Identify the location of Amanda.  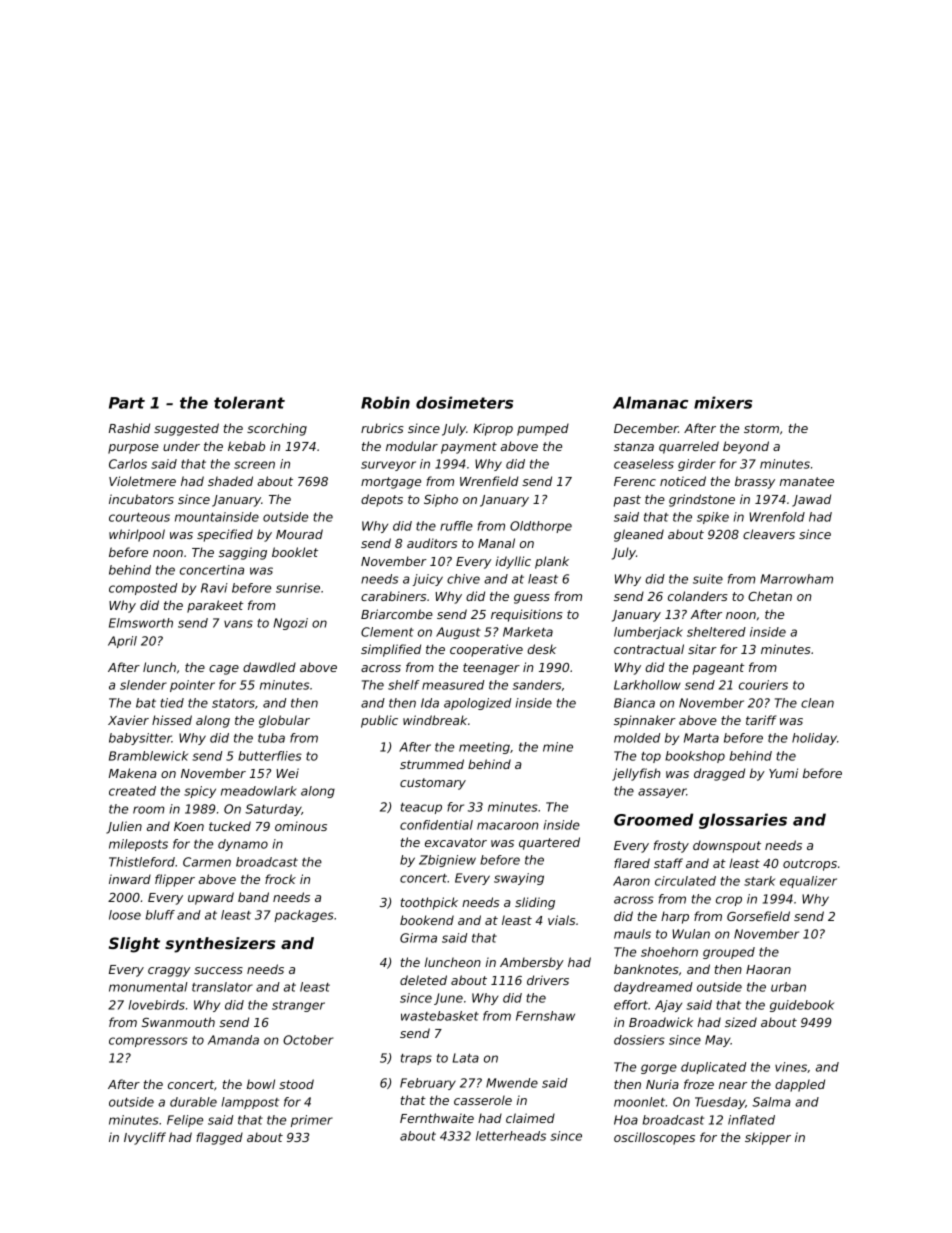
(233, 1040).
